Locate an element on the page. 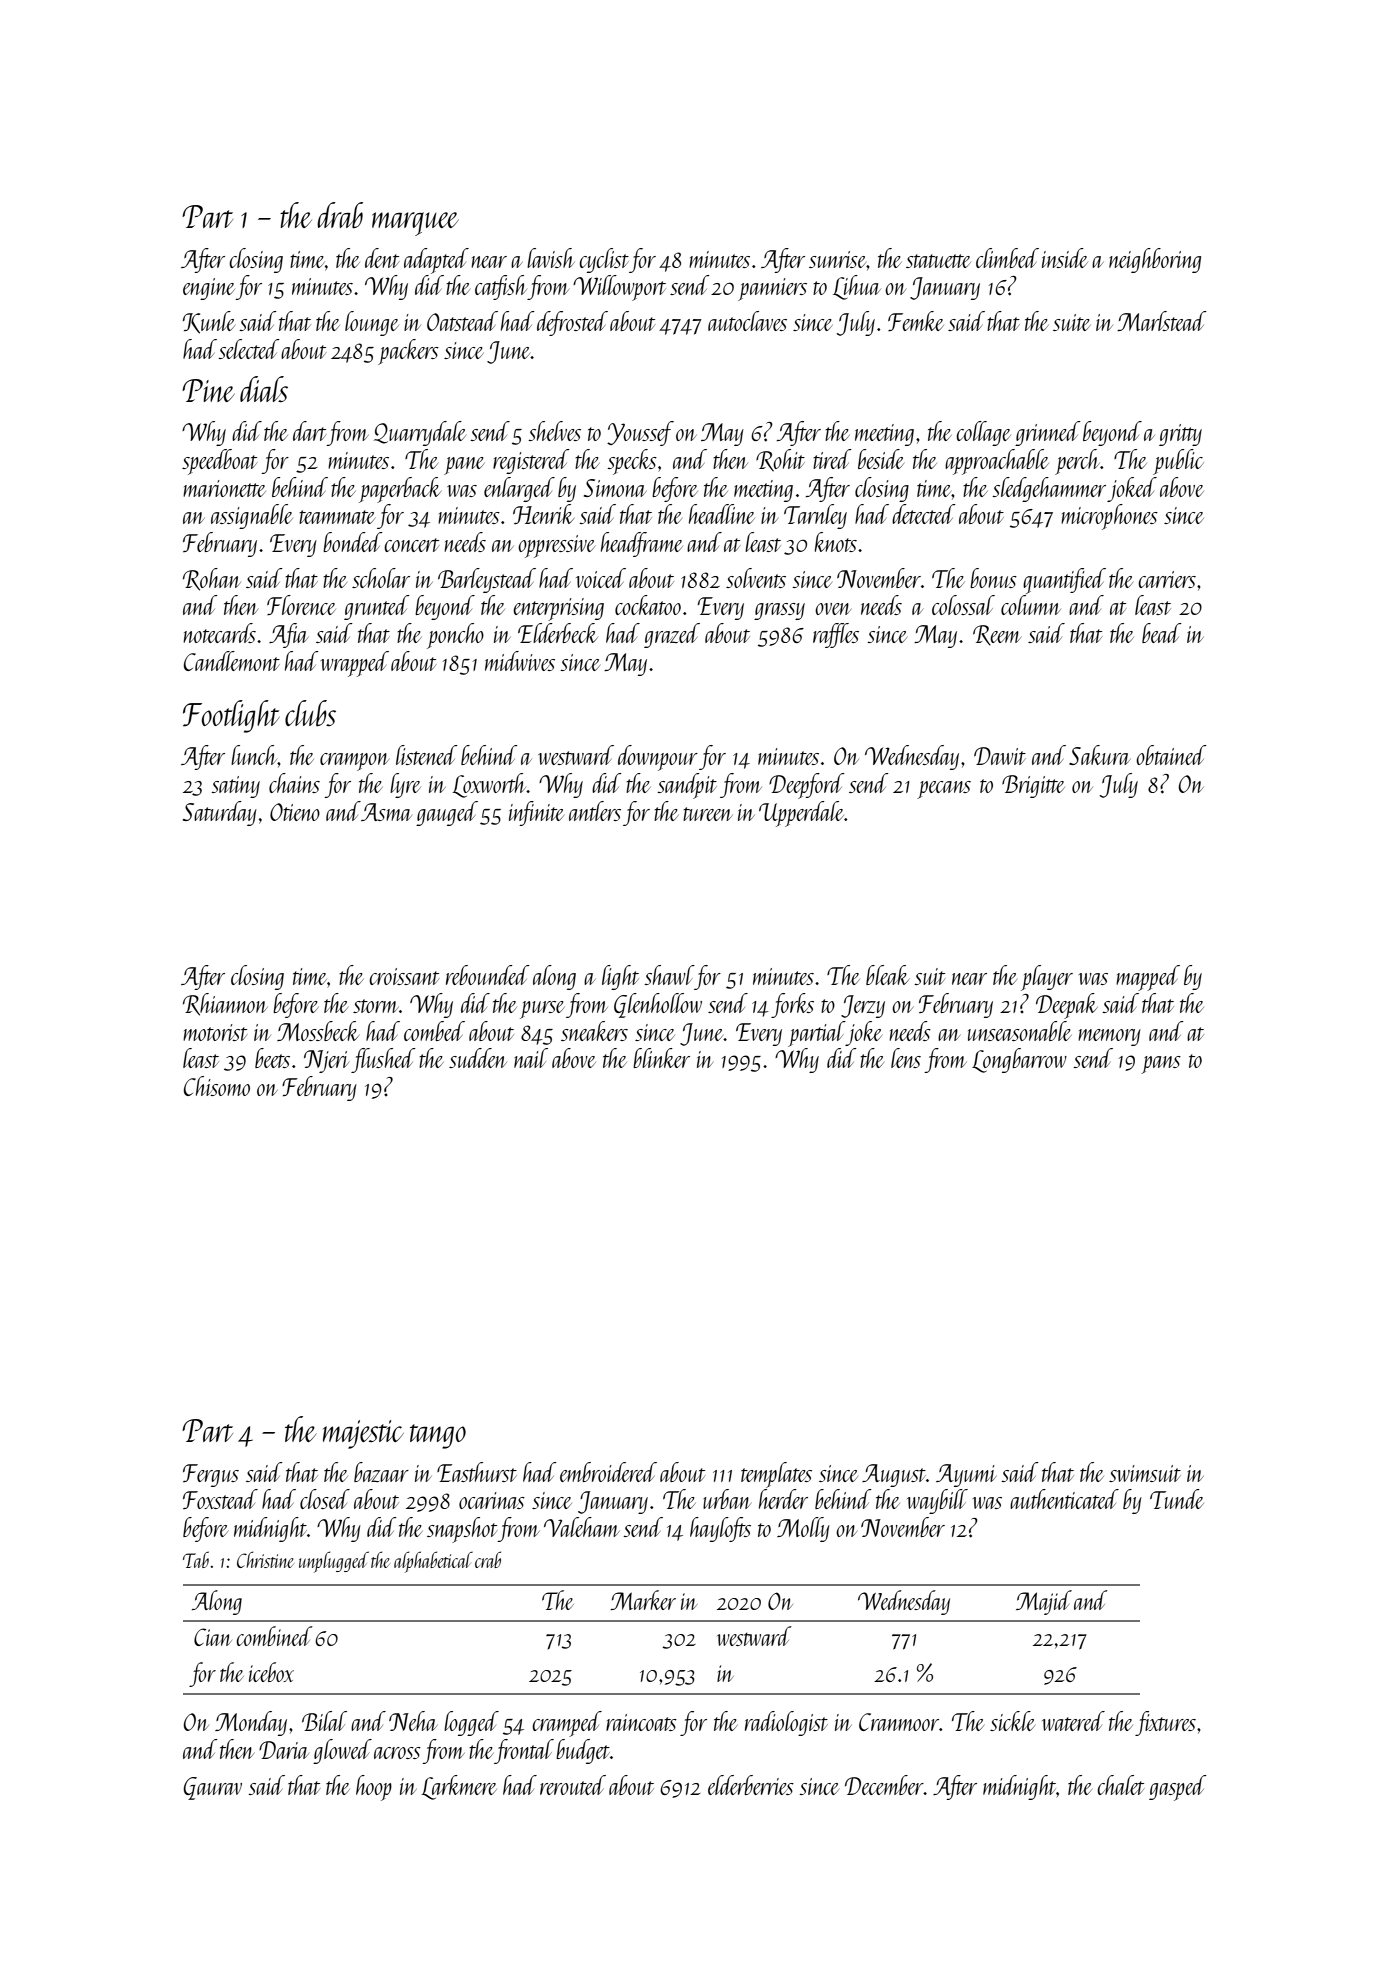 This page has width=1386, height=1969. embroidered is located at coordinates (608, 1472).
